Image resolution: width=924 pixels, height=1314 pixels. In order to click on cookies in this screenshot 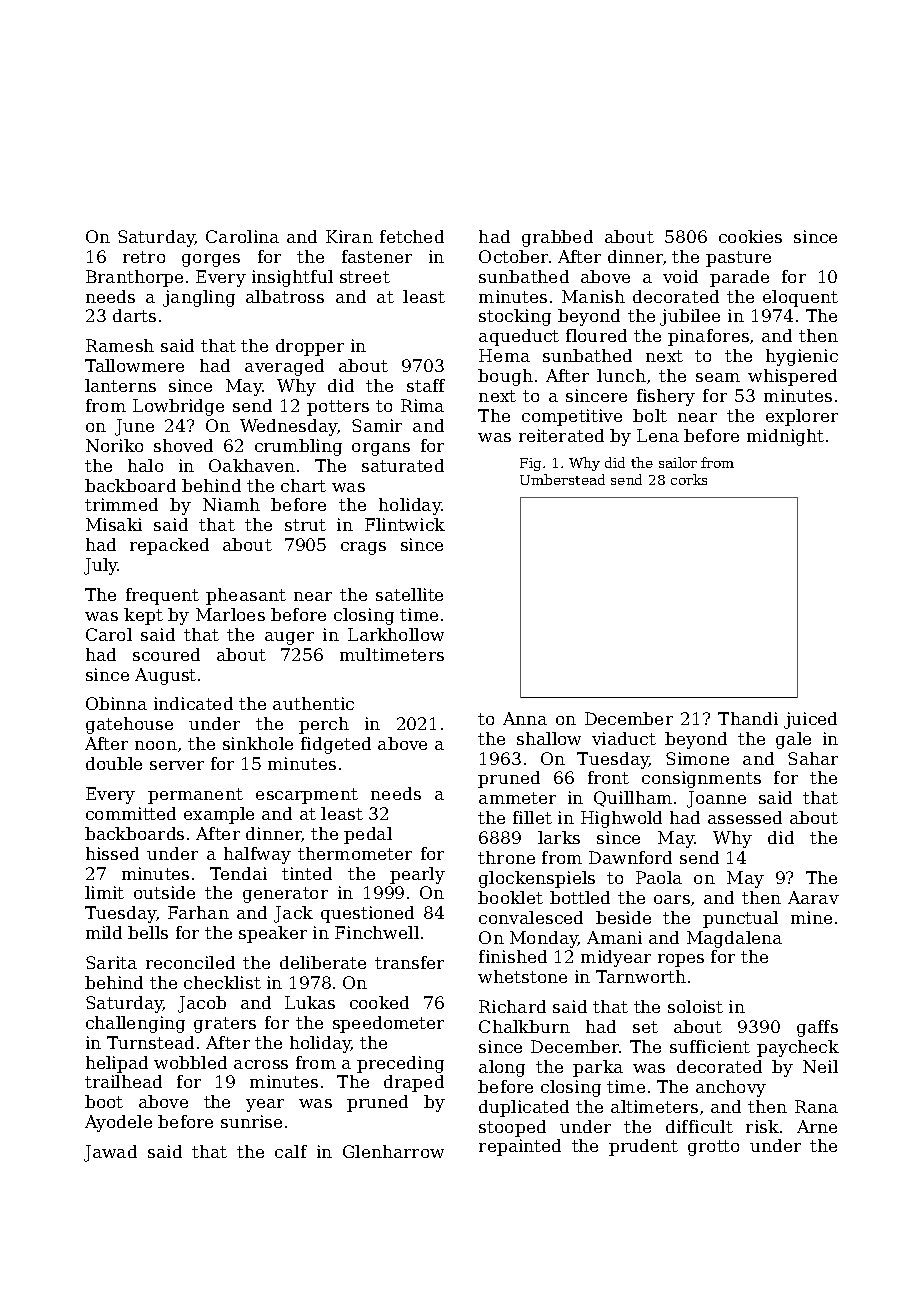, I will do `click(750, 236)`.
